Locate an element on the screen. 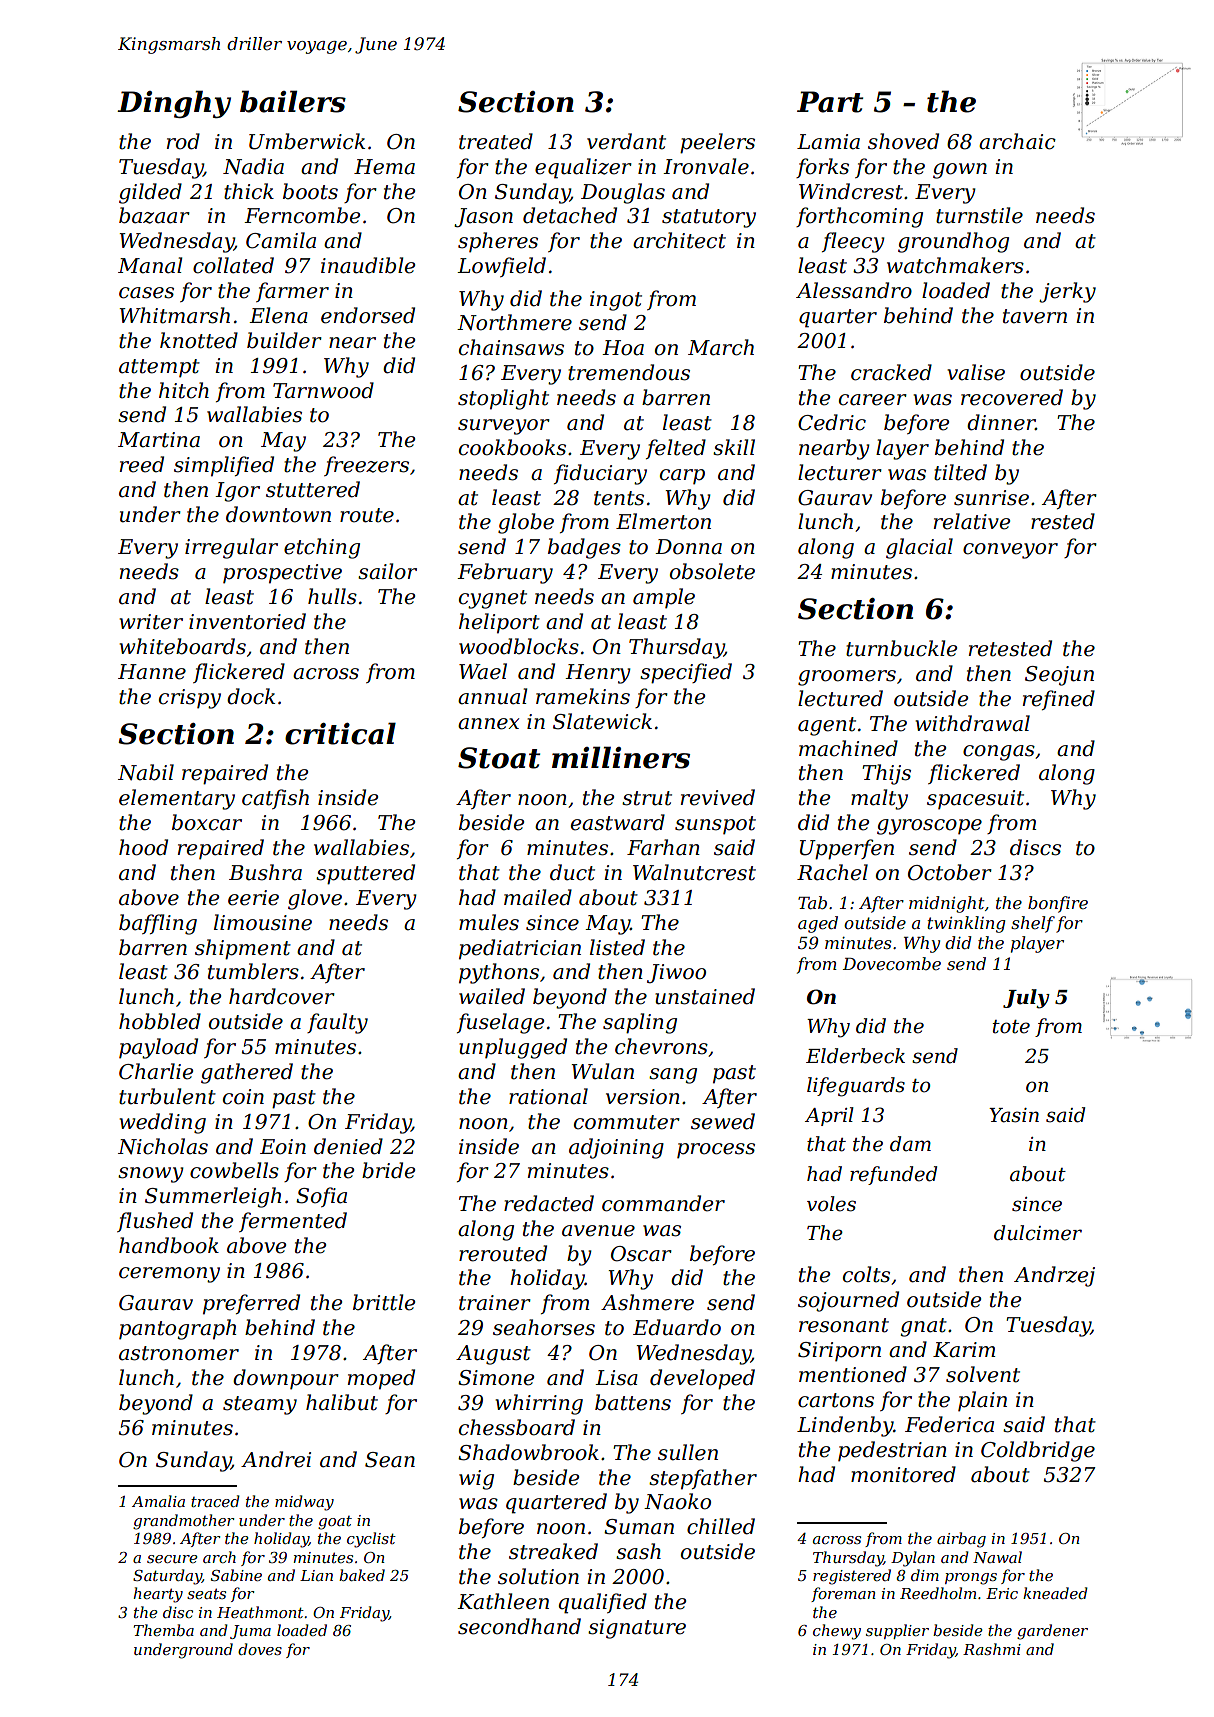  Part is located at coordinates (830, 102).
